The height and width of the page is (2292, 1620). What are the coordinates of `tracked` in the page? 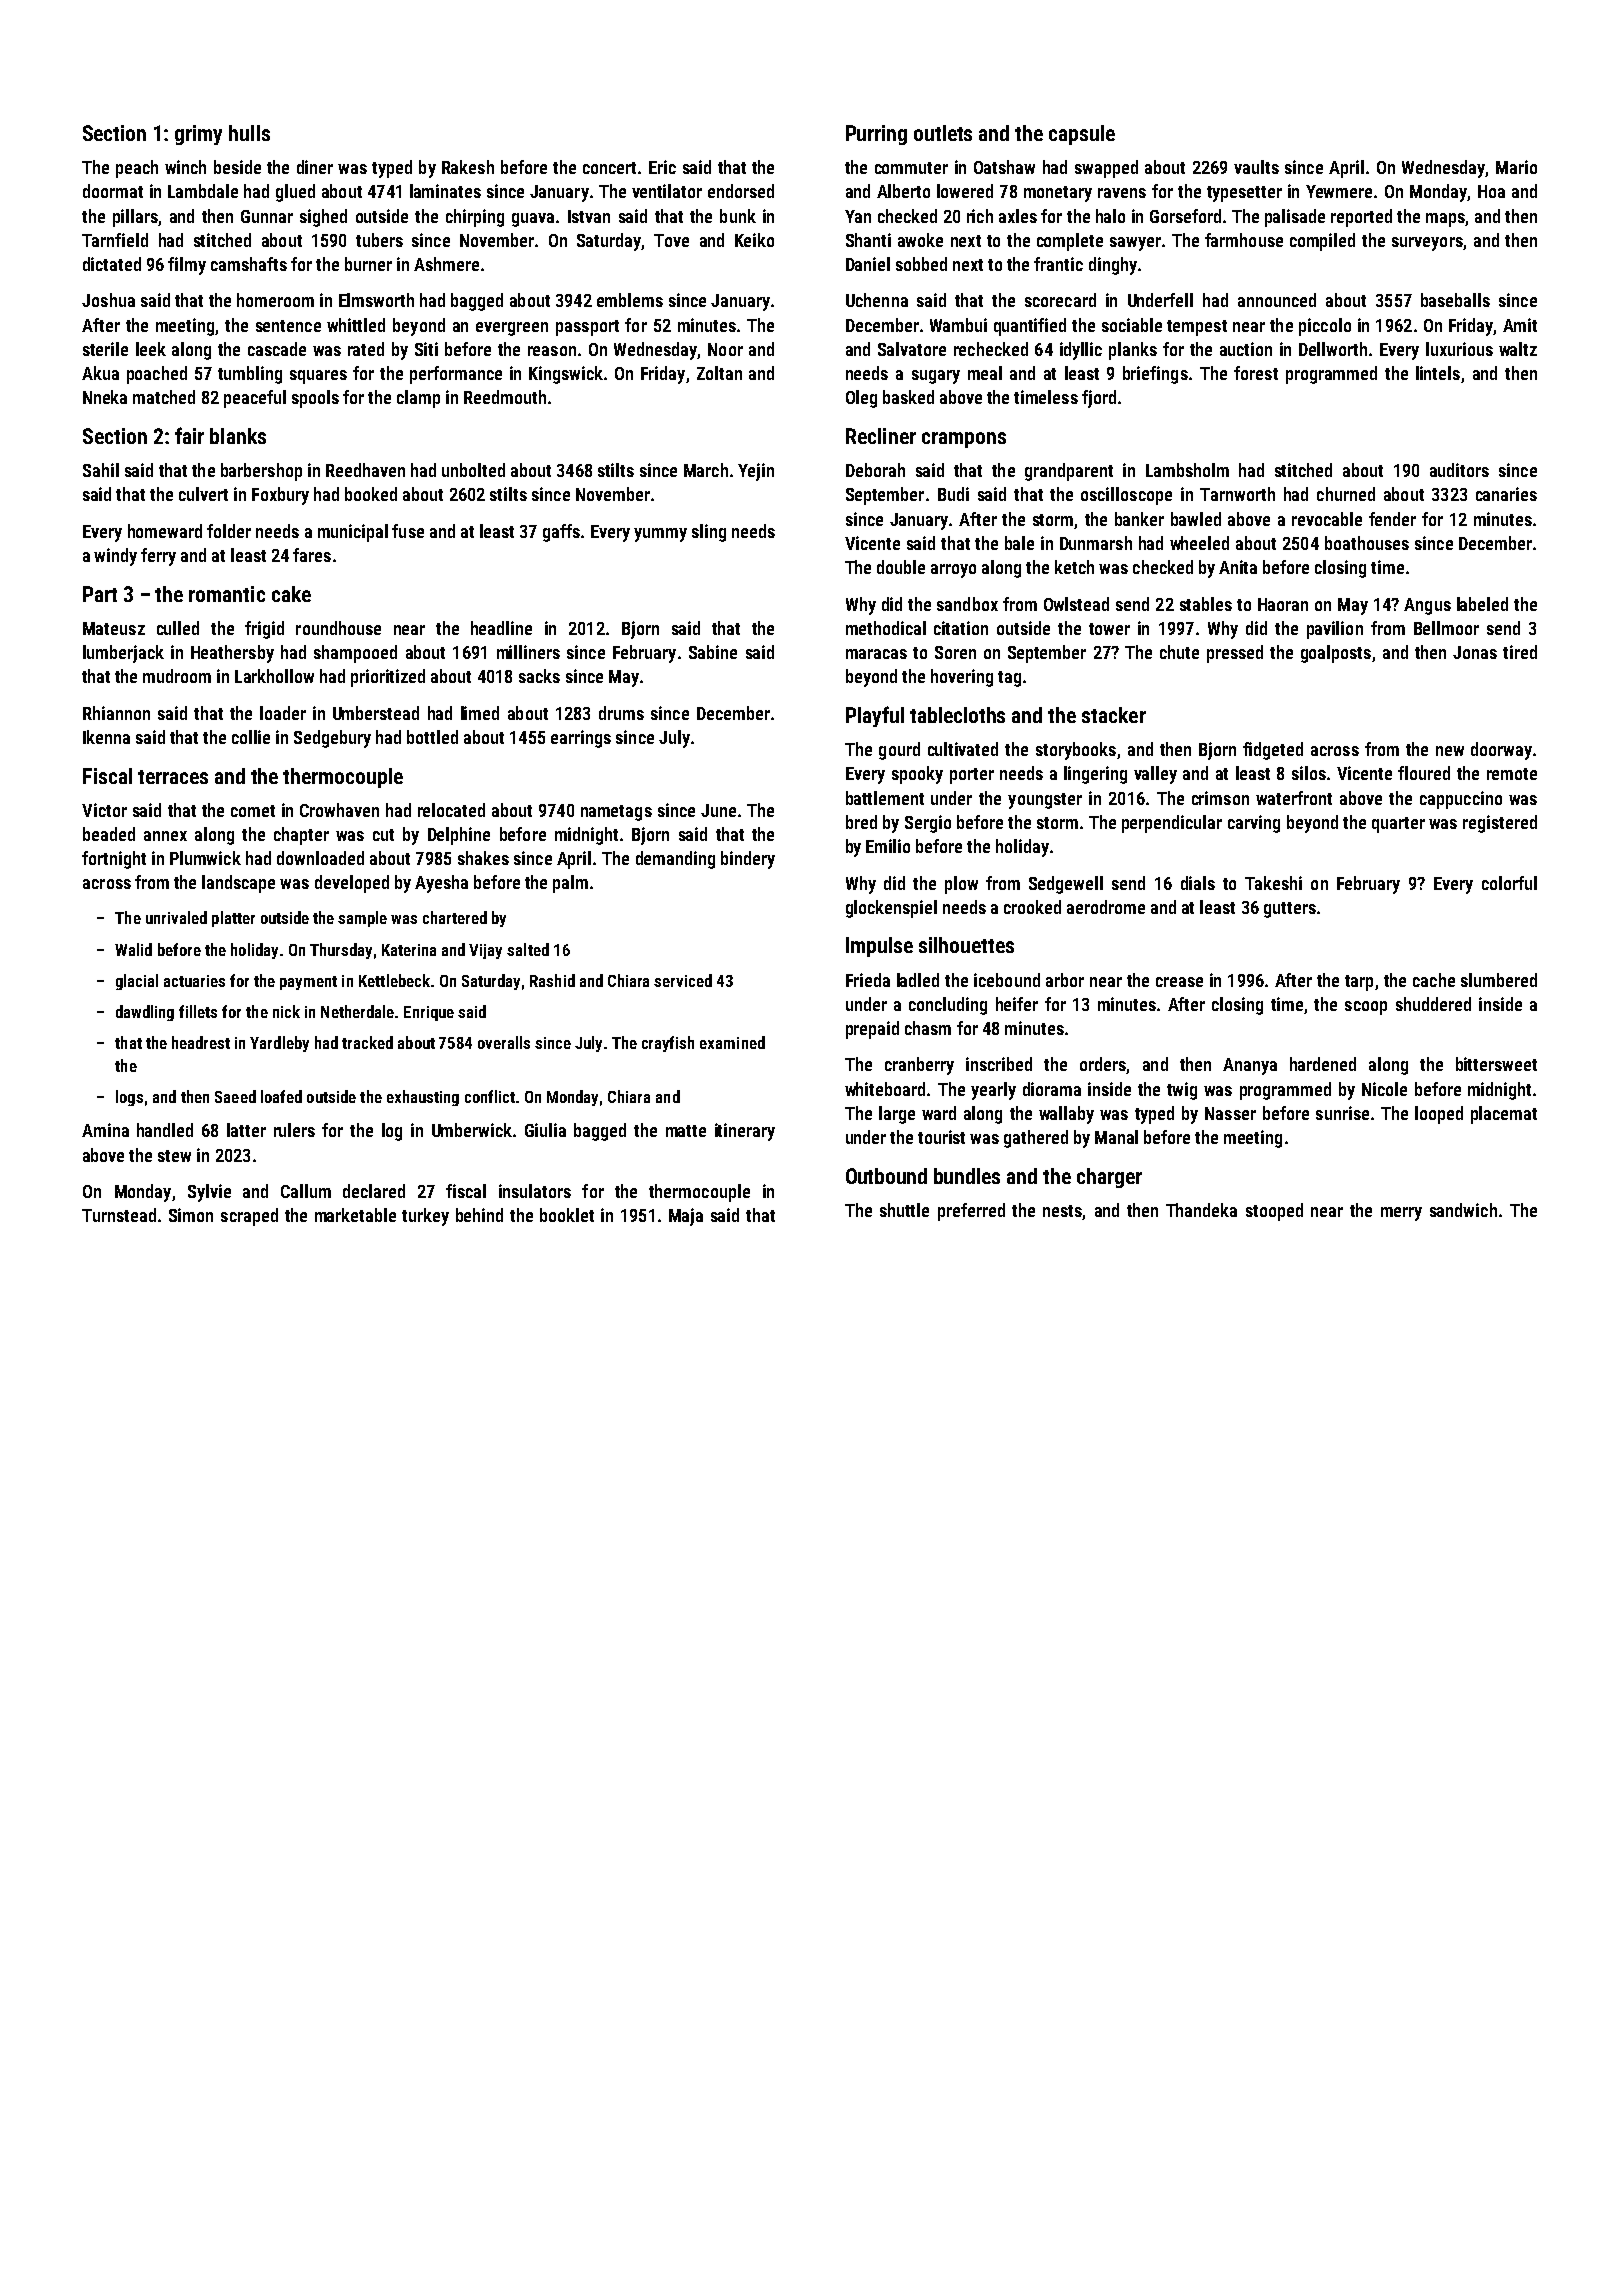 It's located at (367, 1042).
